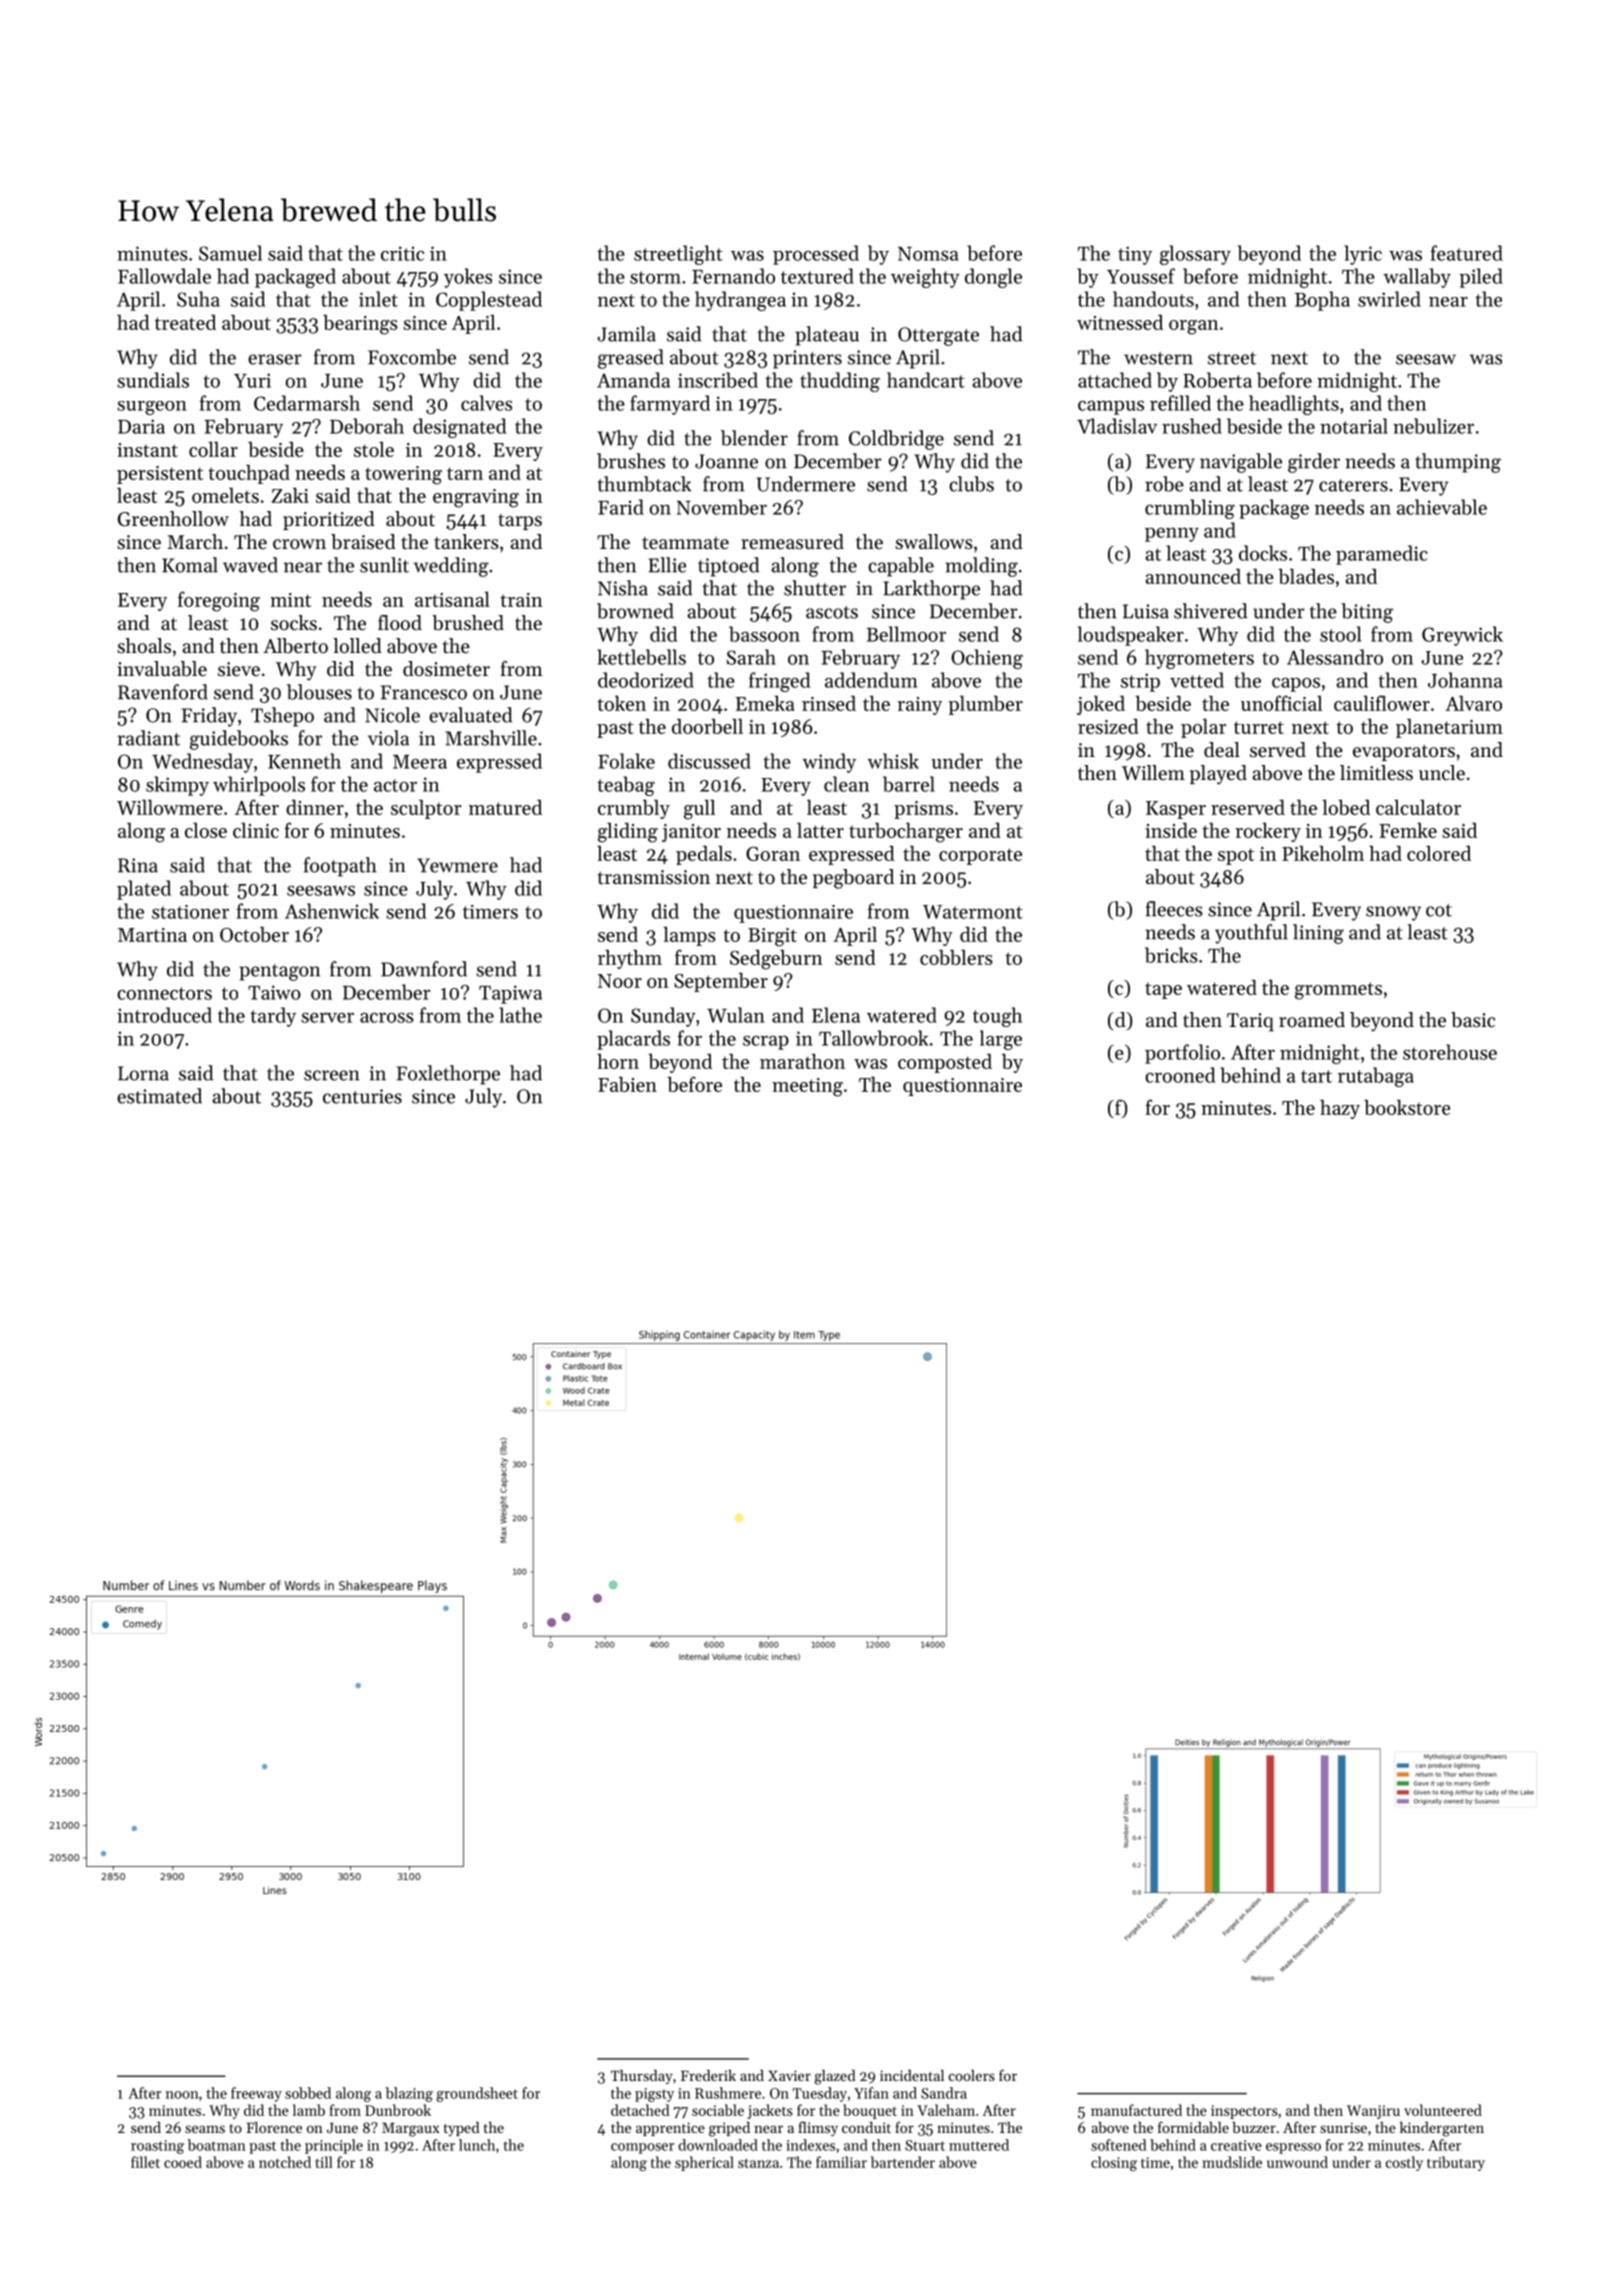  Describe the element at coordinates (411, 2129) in the image. I see `Margaux` at that location.
